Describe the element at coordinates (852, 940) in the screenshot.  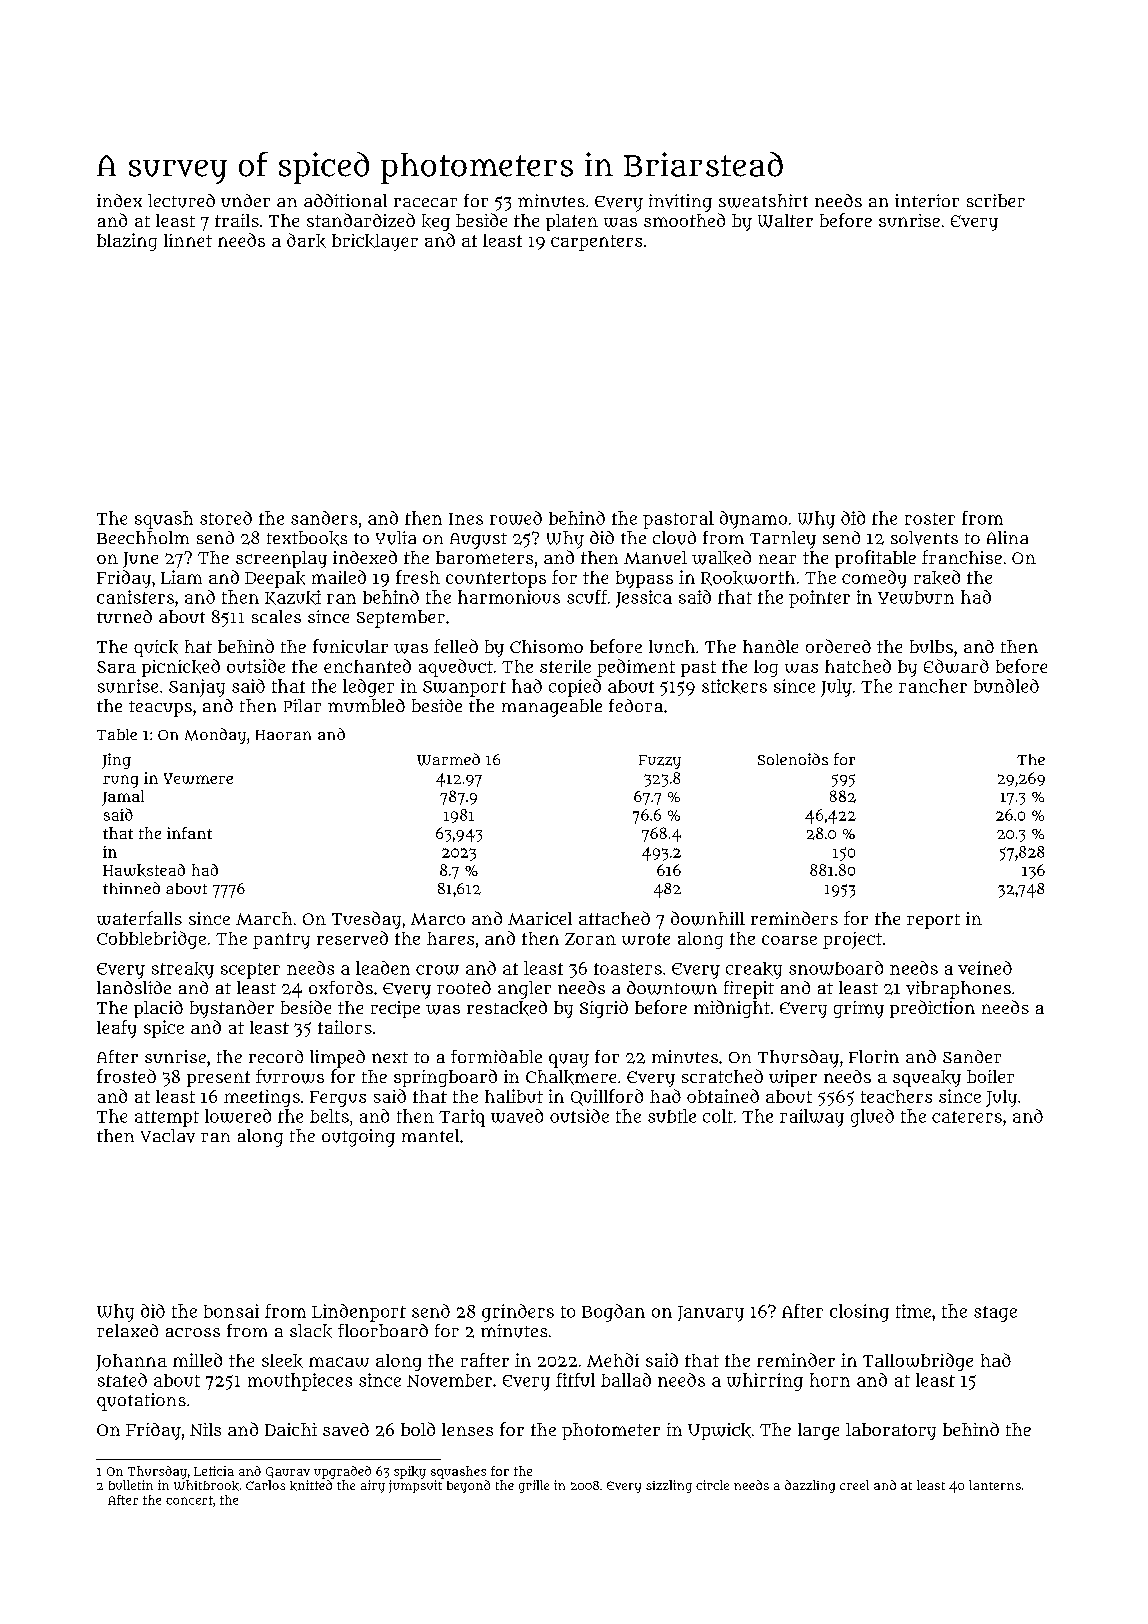
I see `project` at that location.
